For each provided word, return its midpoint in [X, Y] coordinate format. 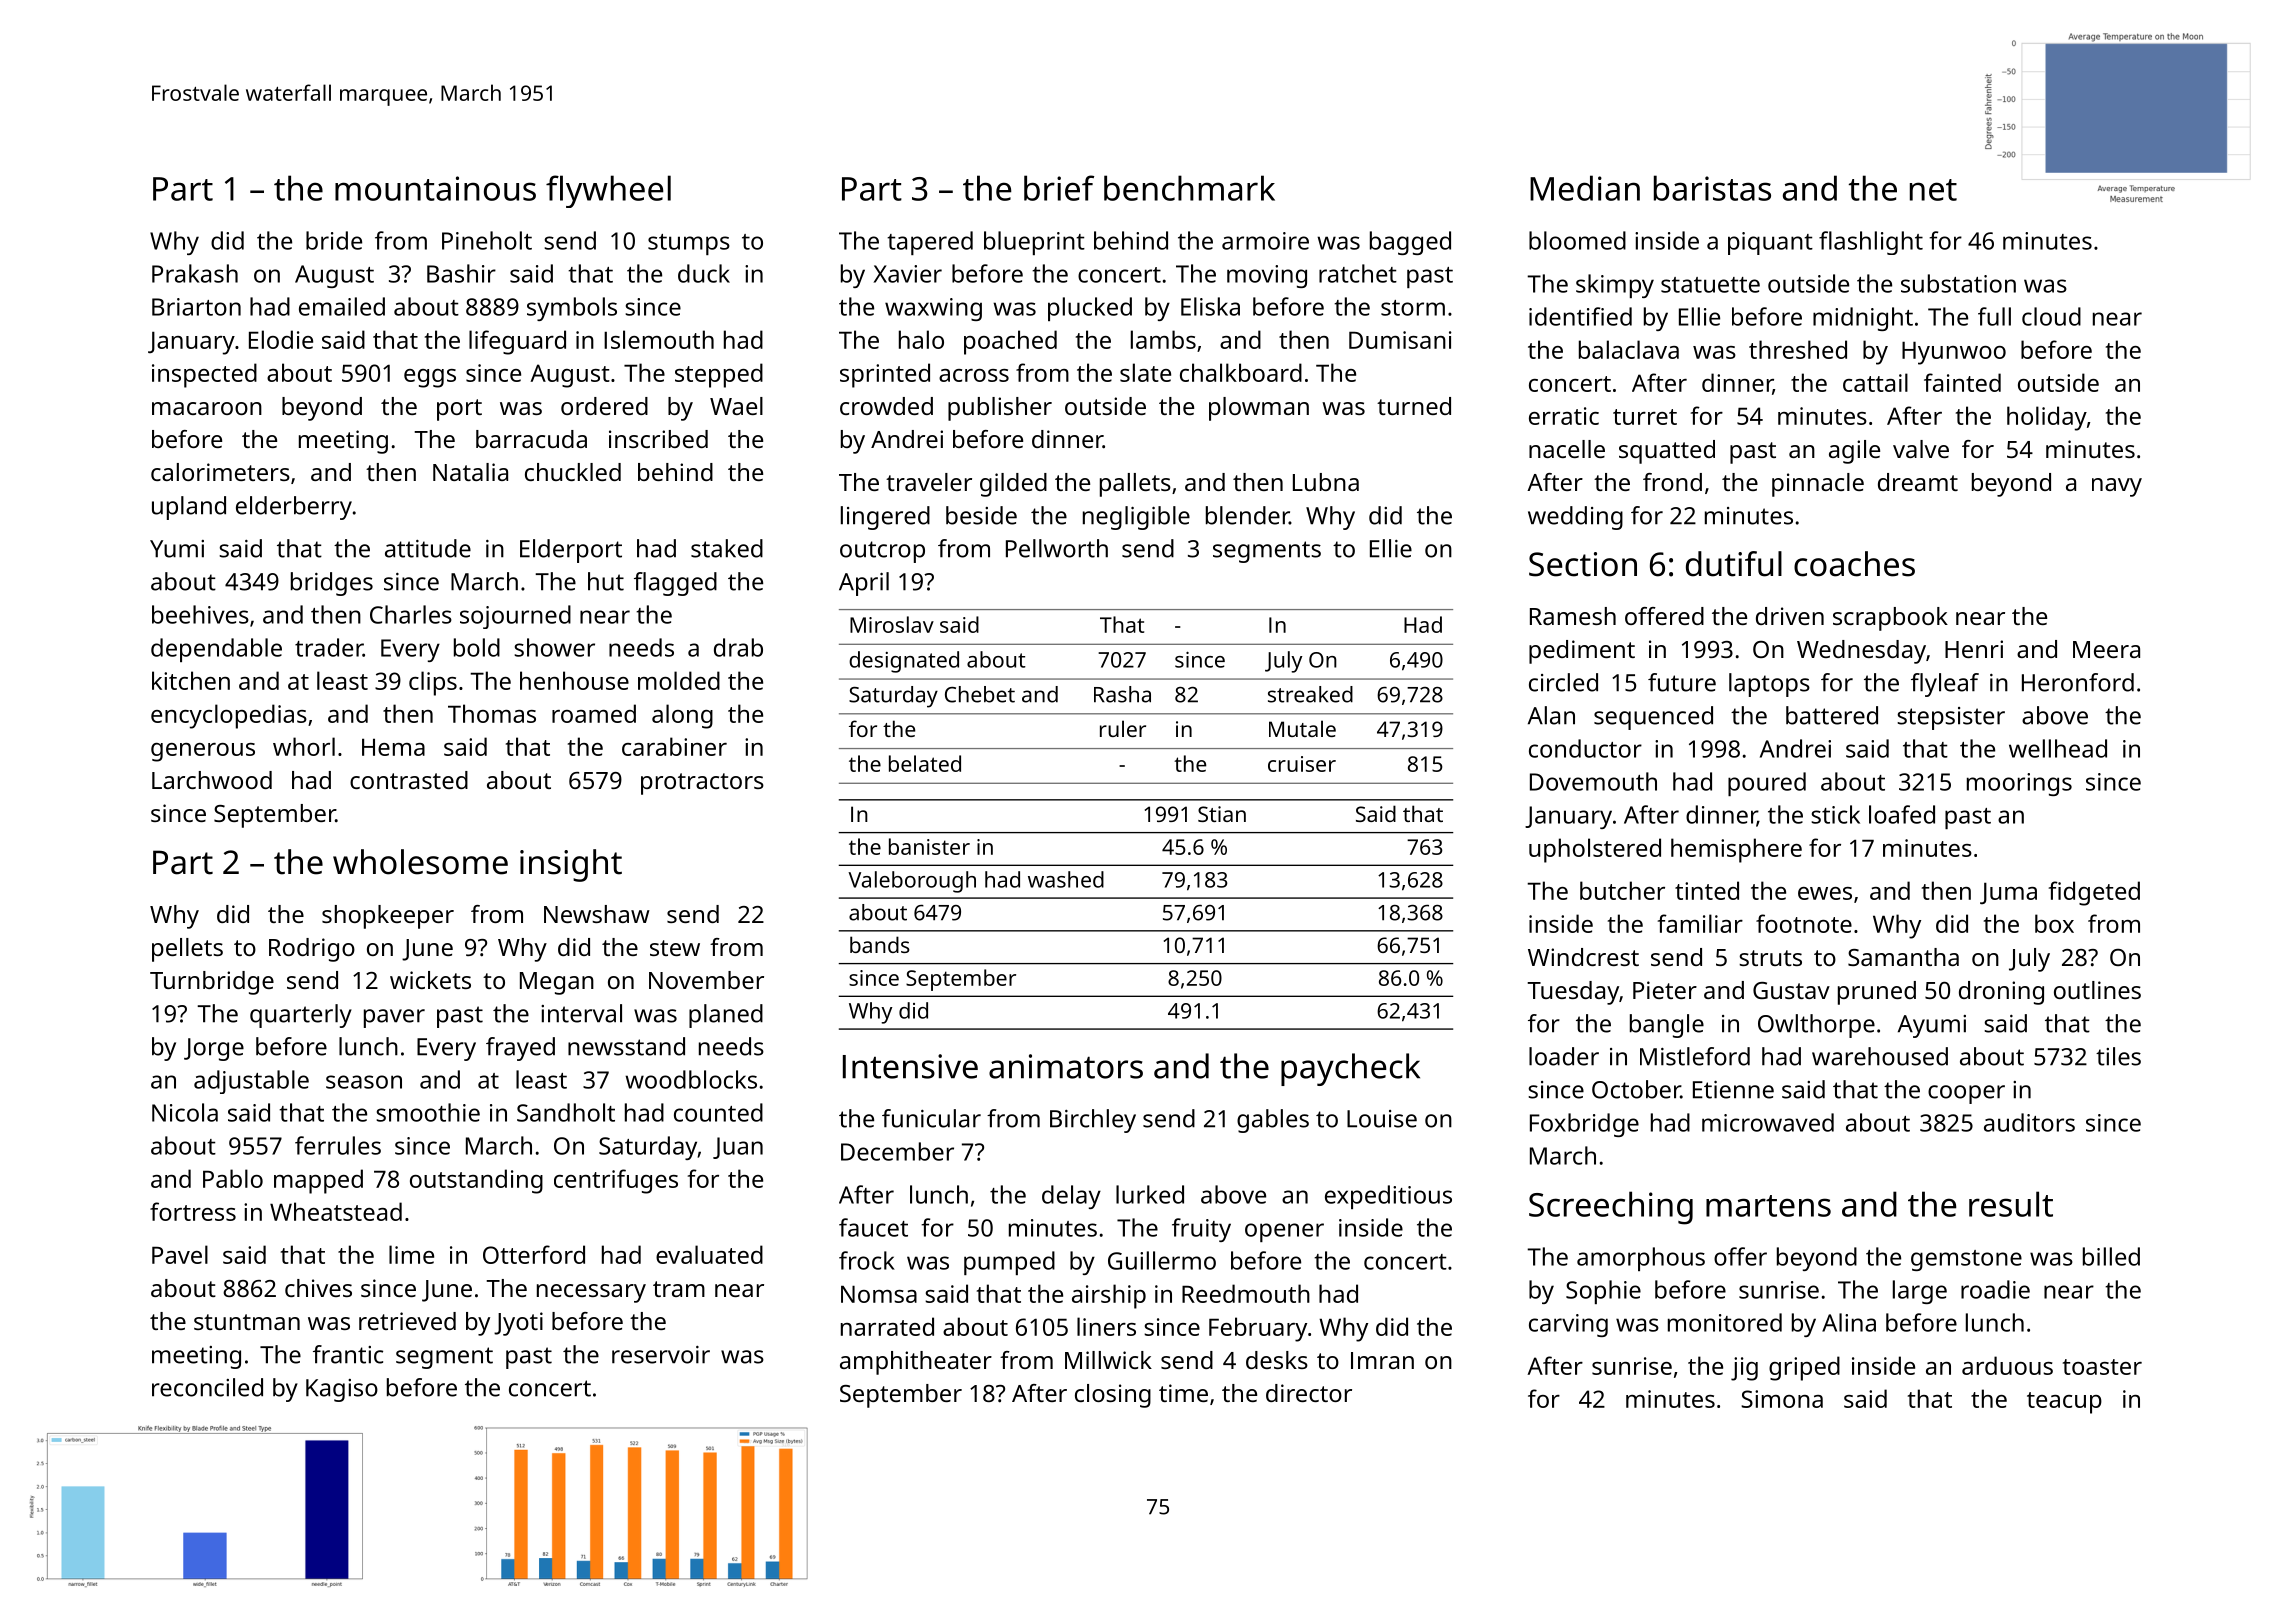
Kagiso [342, 1390]
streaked [1310, 694]
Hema [393, 747]
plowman [1259, 409]
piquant [1770, 243]
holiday [2047, 418]
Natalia [470, 472]
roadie [1995, 1289]
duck [704, 273]
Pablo [233, 1178]
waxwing [933, 309]
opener [1284, 1232]
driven [1790, 616]
